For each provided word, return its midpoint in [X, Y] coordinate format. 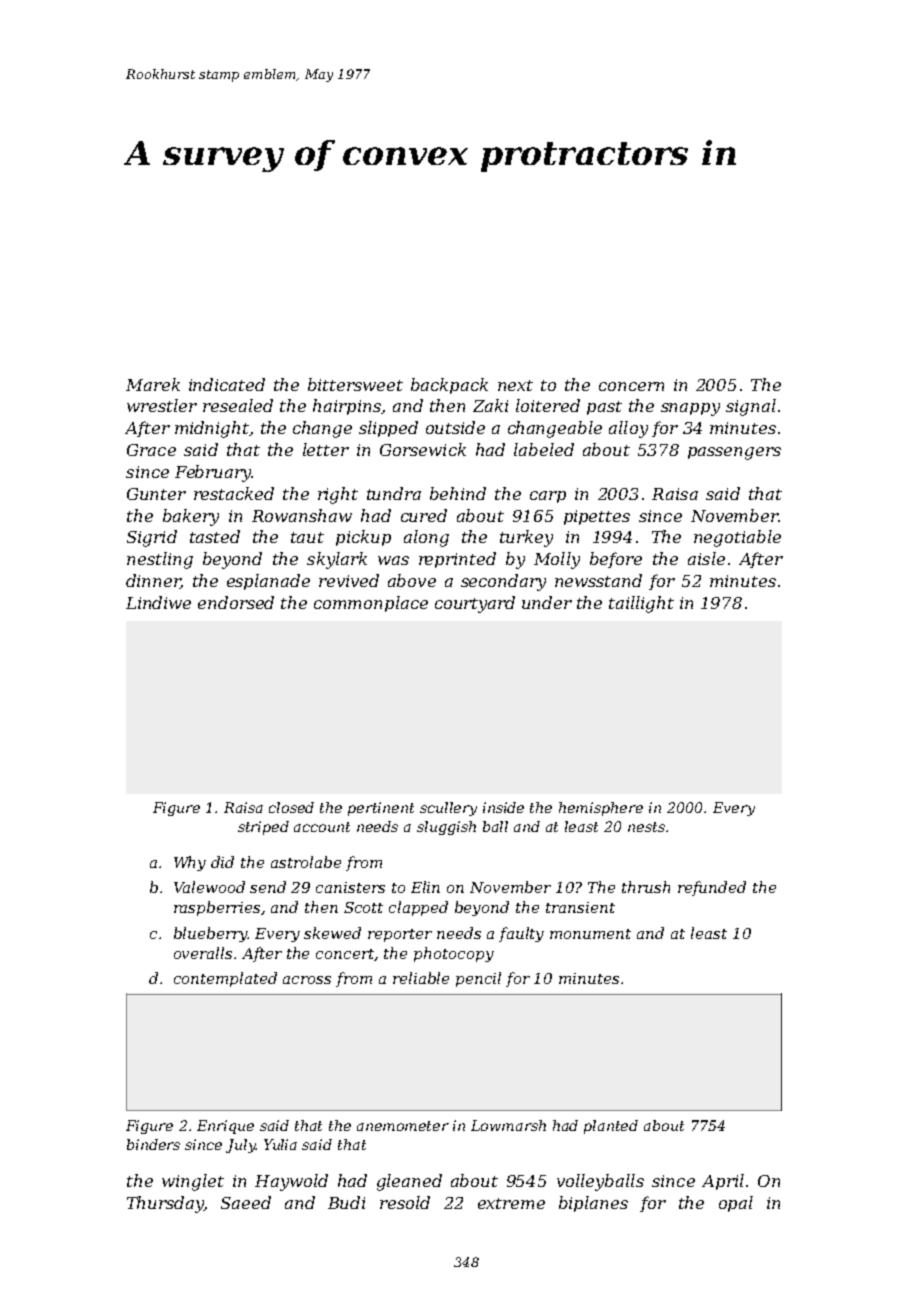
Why [190, 863]
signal [751, 407]
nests [646, 827]
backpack [449, 386]
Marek [153, 384]
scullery [448, 809]
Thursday [165, 1204]
